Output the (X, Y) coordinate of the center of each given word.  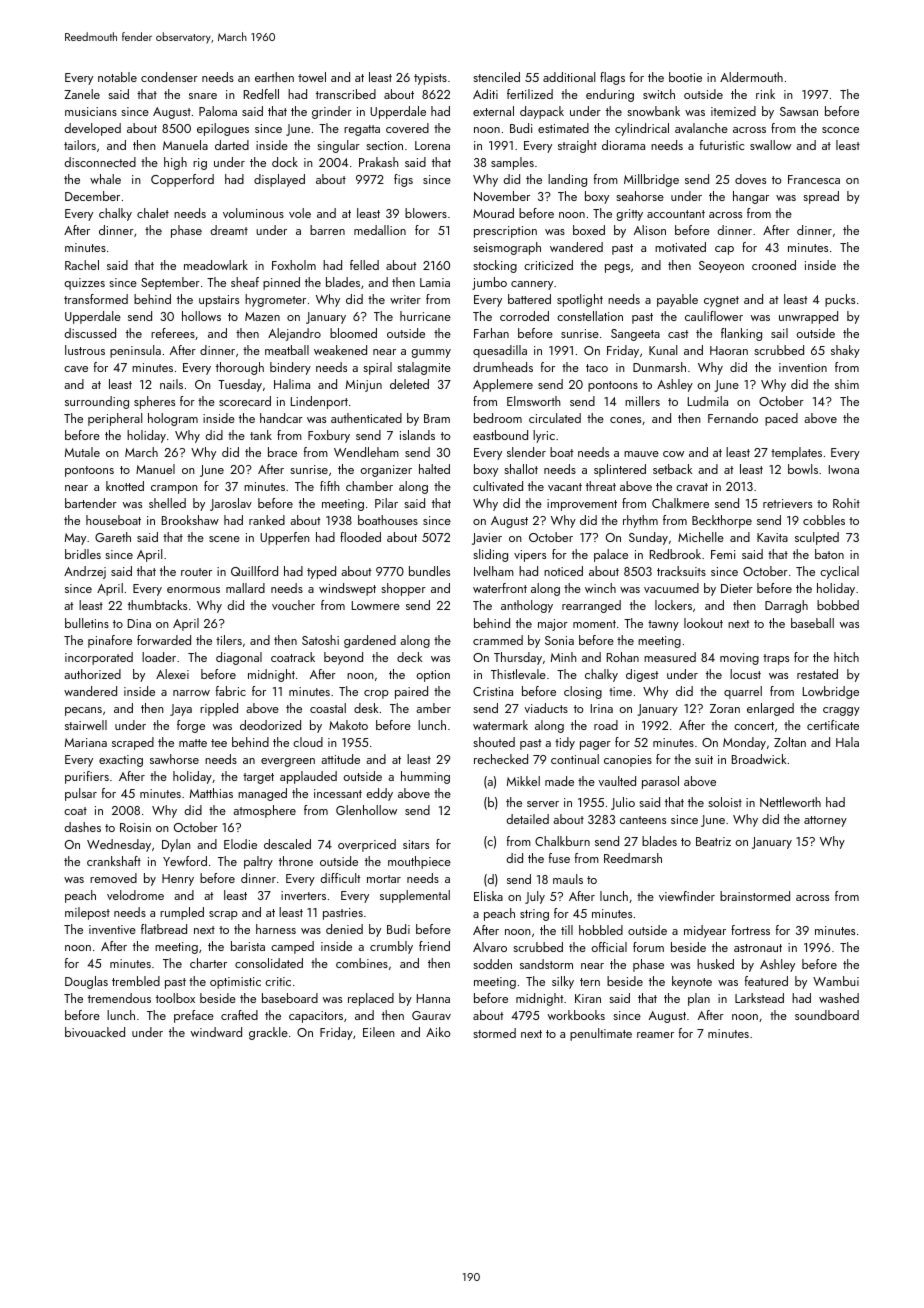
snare (203, 96)
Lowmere (376, 605)
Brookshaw (190, 520)
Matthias (211, 793)
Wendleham (366, 452)
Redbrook (675, 554)
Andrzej (85, 572)
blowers (426, 213)
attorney (825, 821)
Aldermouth (751, 77)
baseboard (290, 998)
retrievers (787, 503)
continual (575, 759)
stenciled (496, 77)
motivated (680, 247)
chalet (153, 213)
